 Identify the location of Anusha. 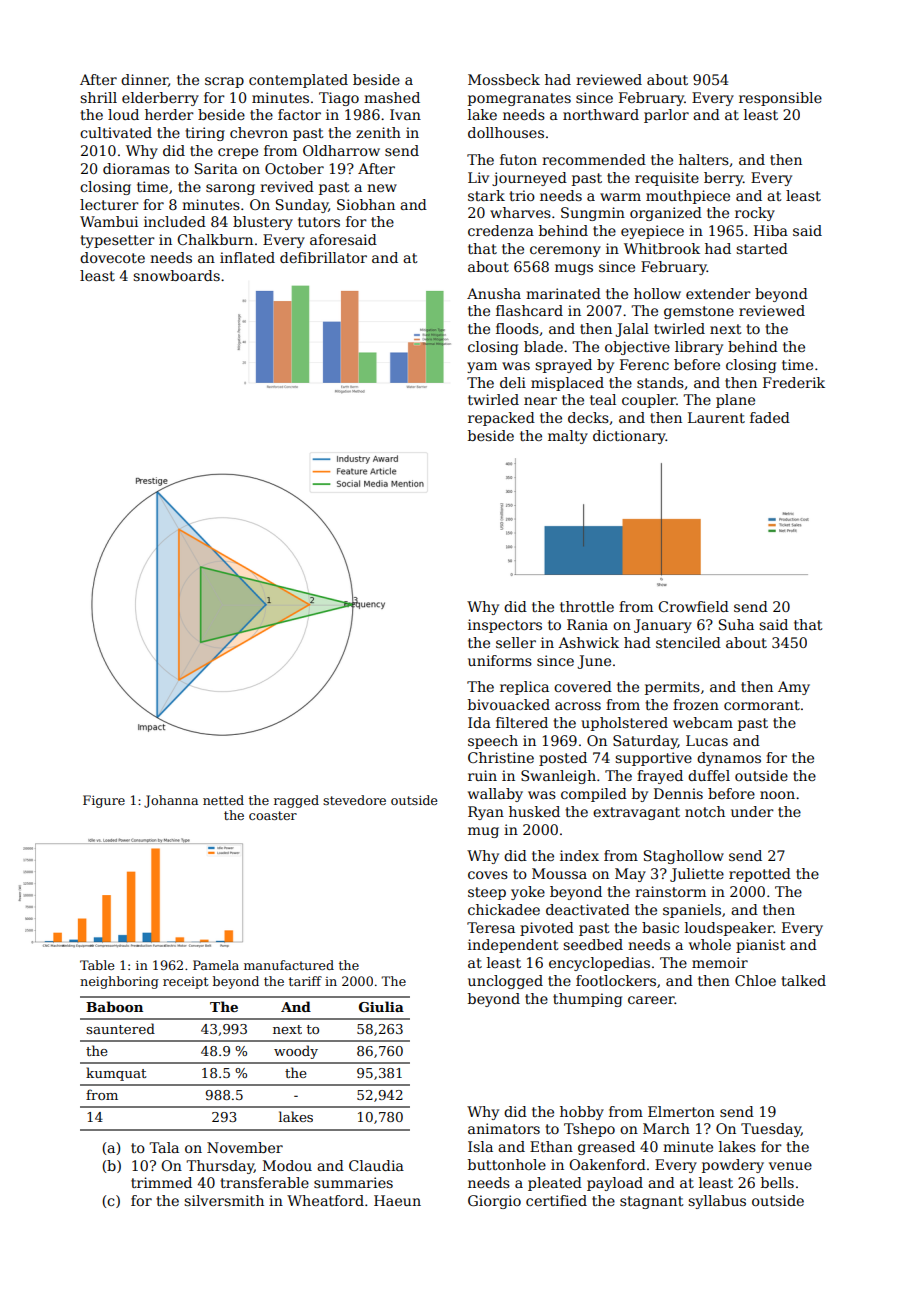
(494, 293).
